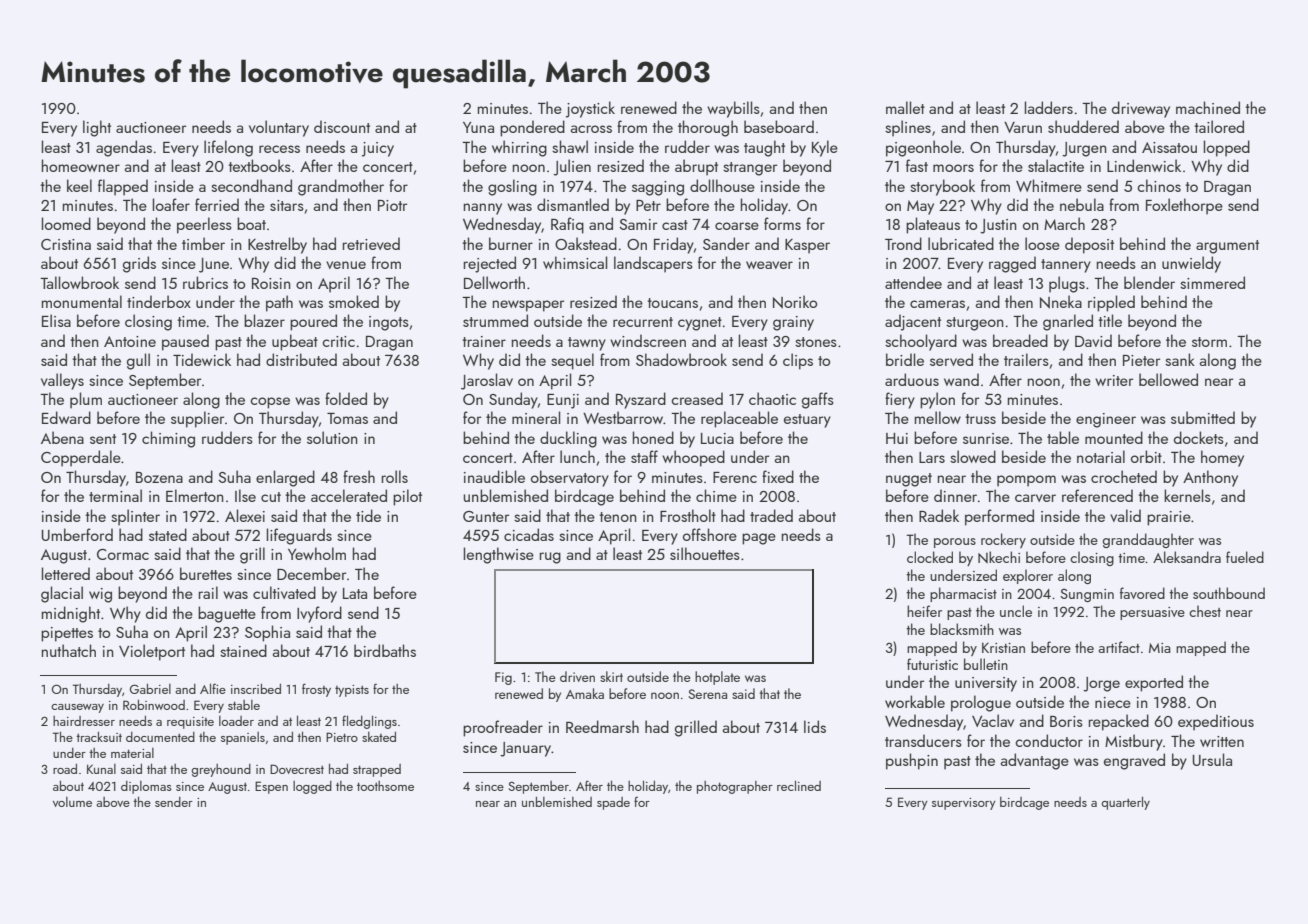 The height and width of the page is (924, 1308). Describe the element at coordinates (1061, 302) in the page. I see `Nneka` at that location.
